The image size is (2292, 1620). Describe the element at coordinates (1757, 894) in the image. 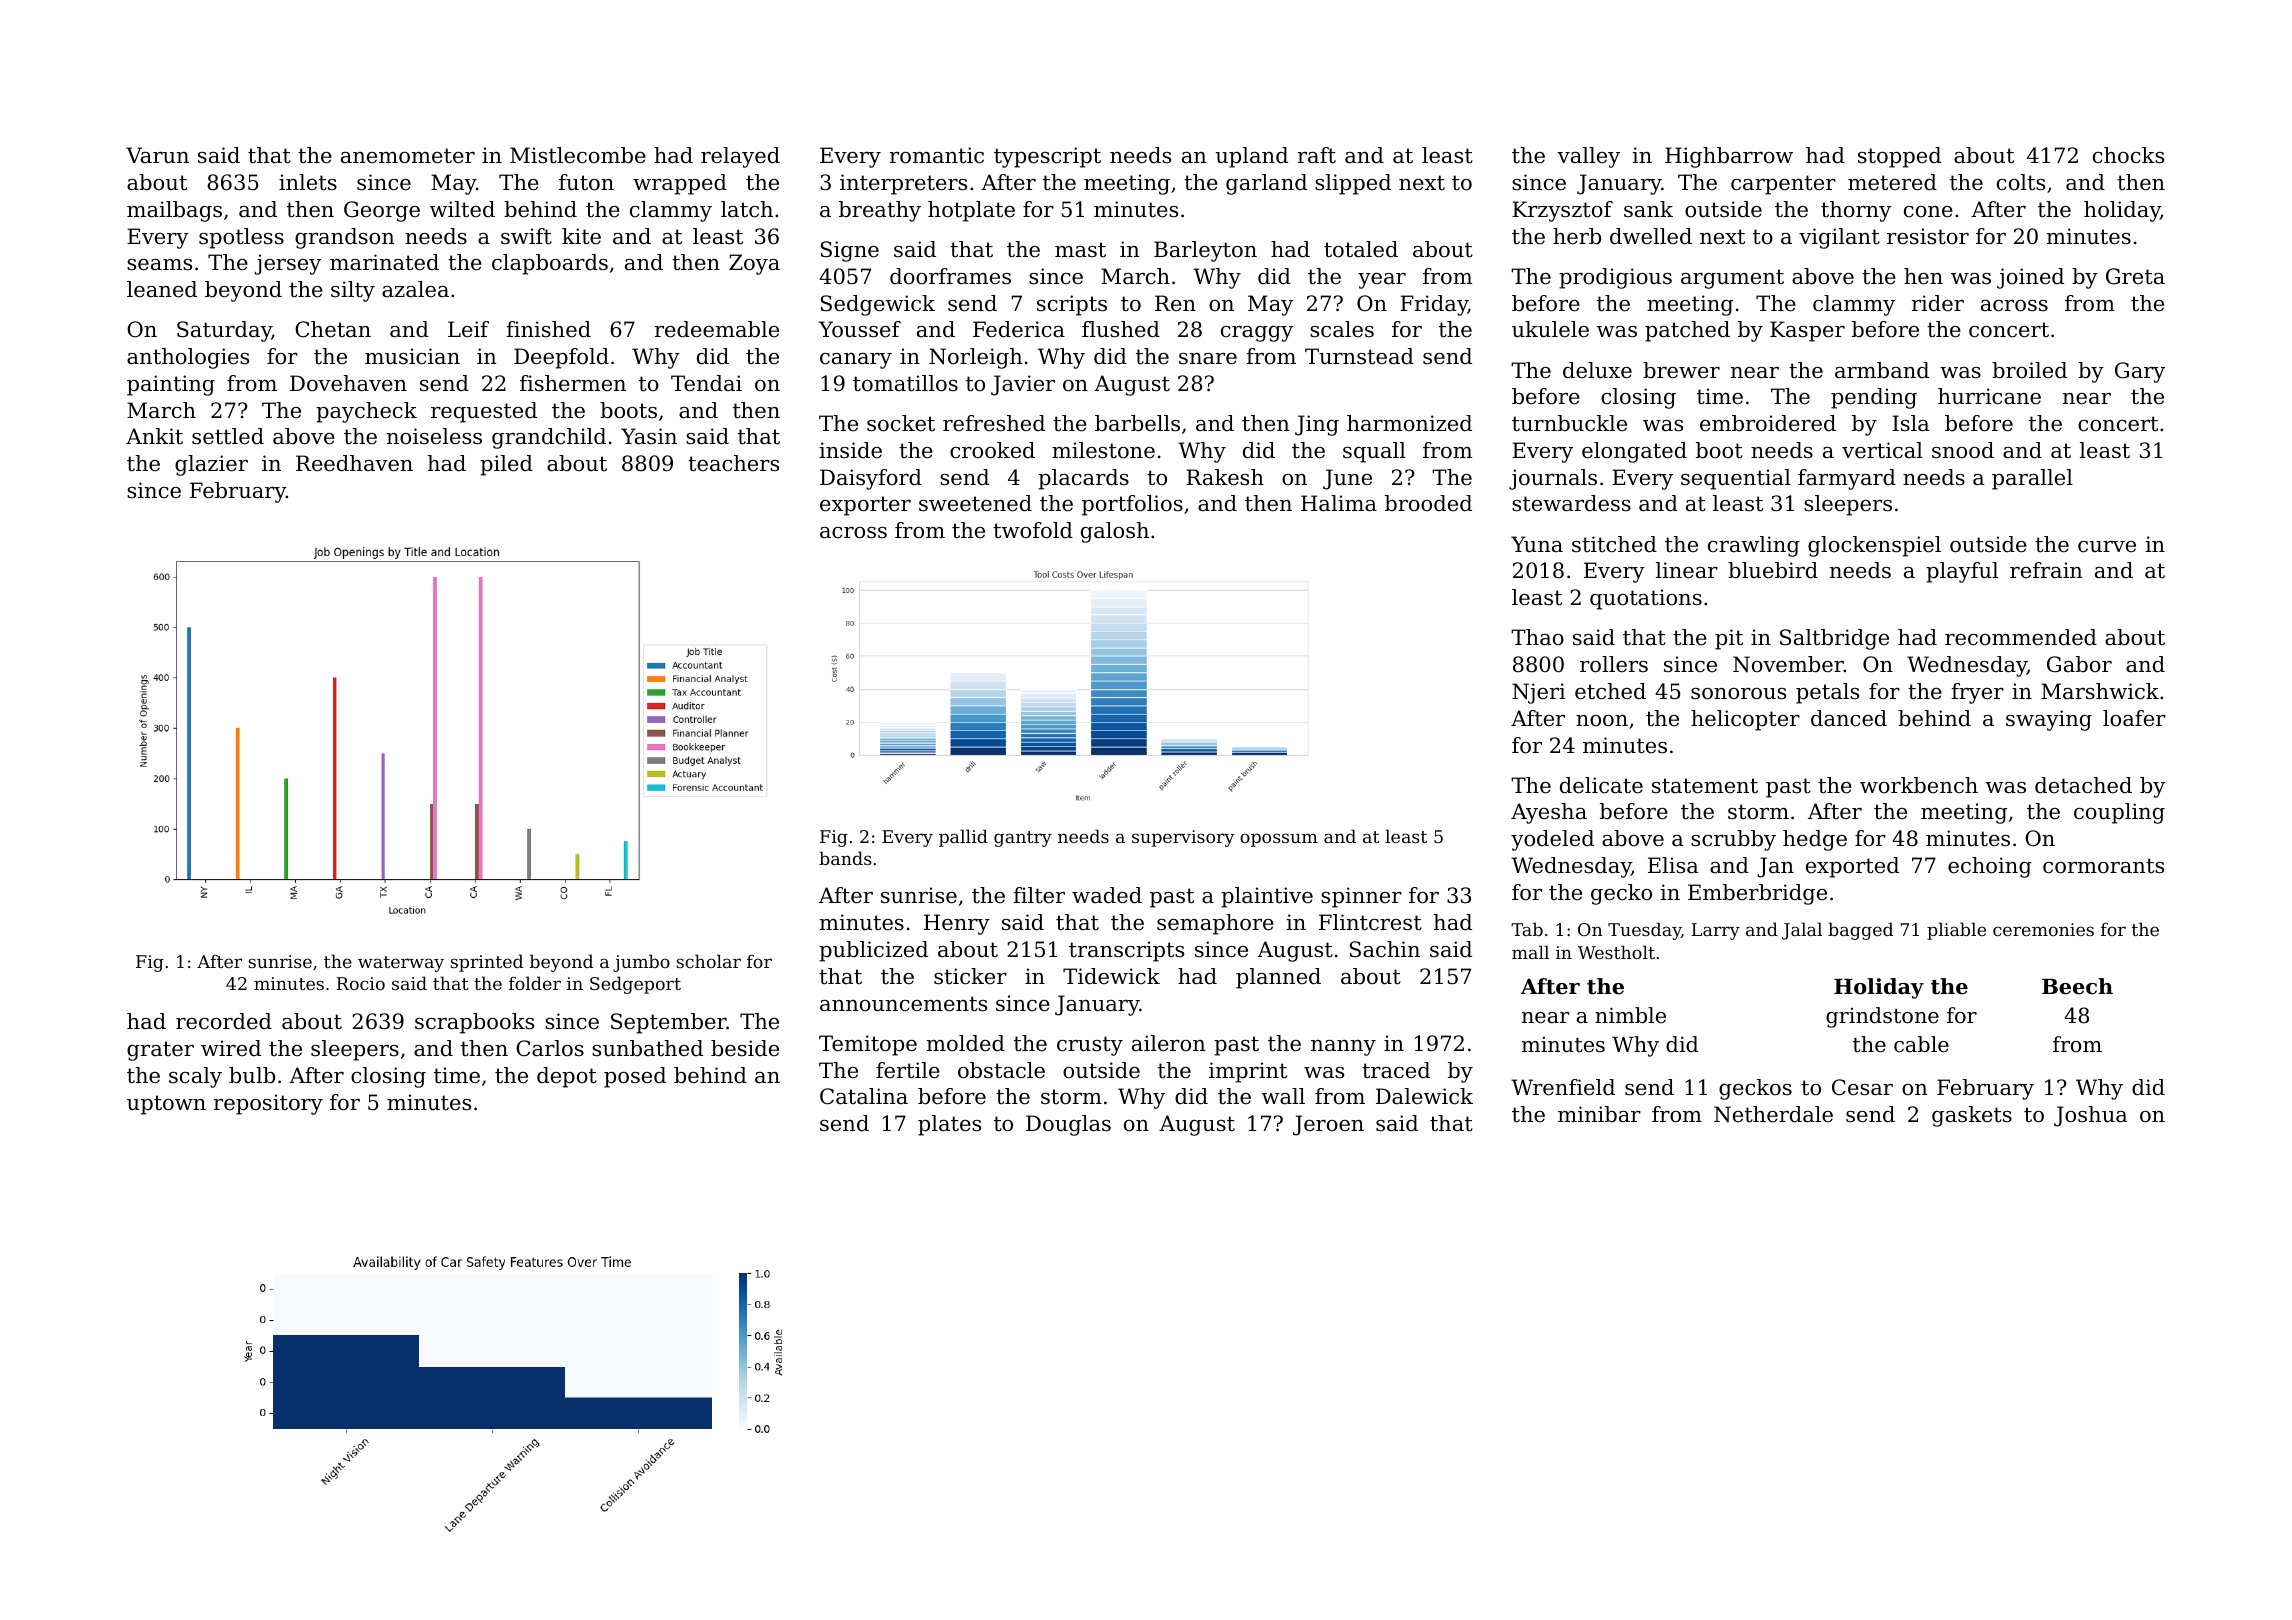

I see `Emberbridge` at that location.
